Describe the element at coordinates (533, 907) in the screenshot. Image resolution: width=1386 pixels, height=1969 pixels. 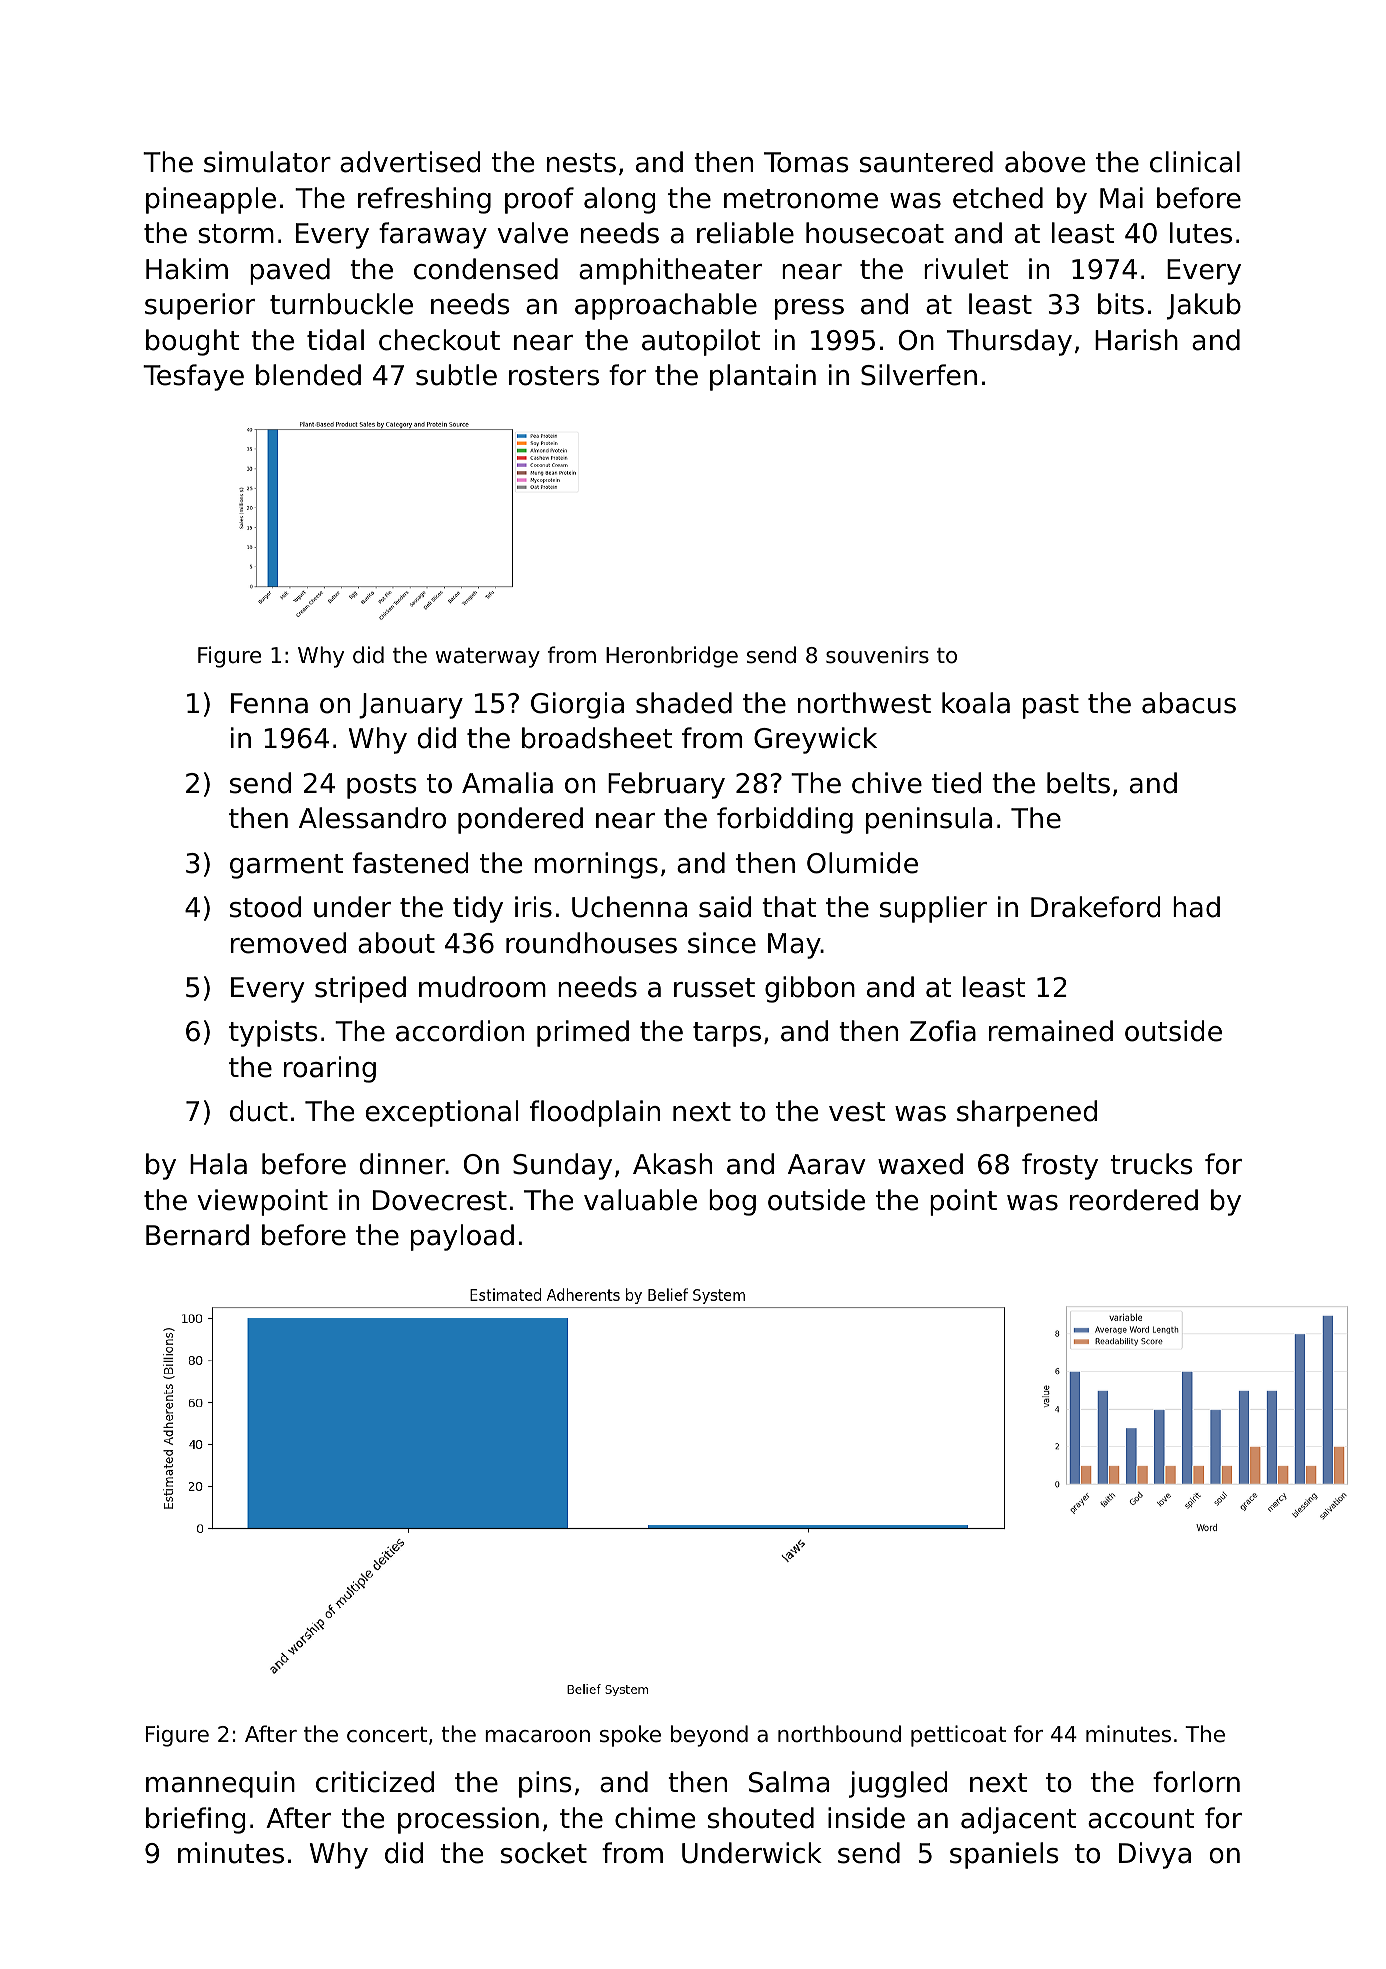
I see `iris` at that location.
